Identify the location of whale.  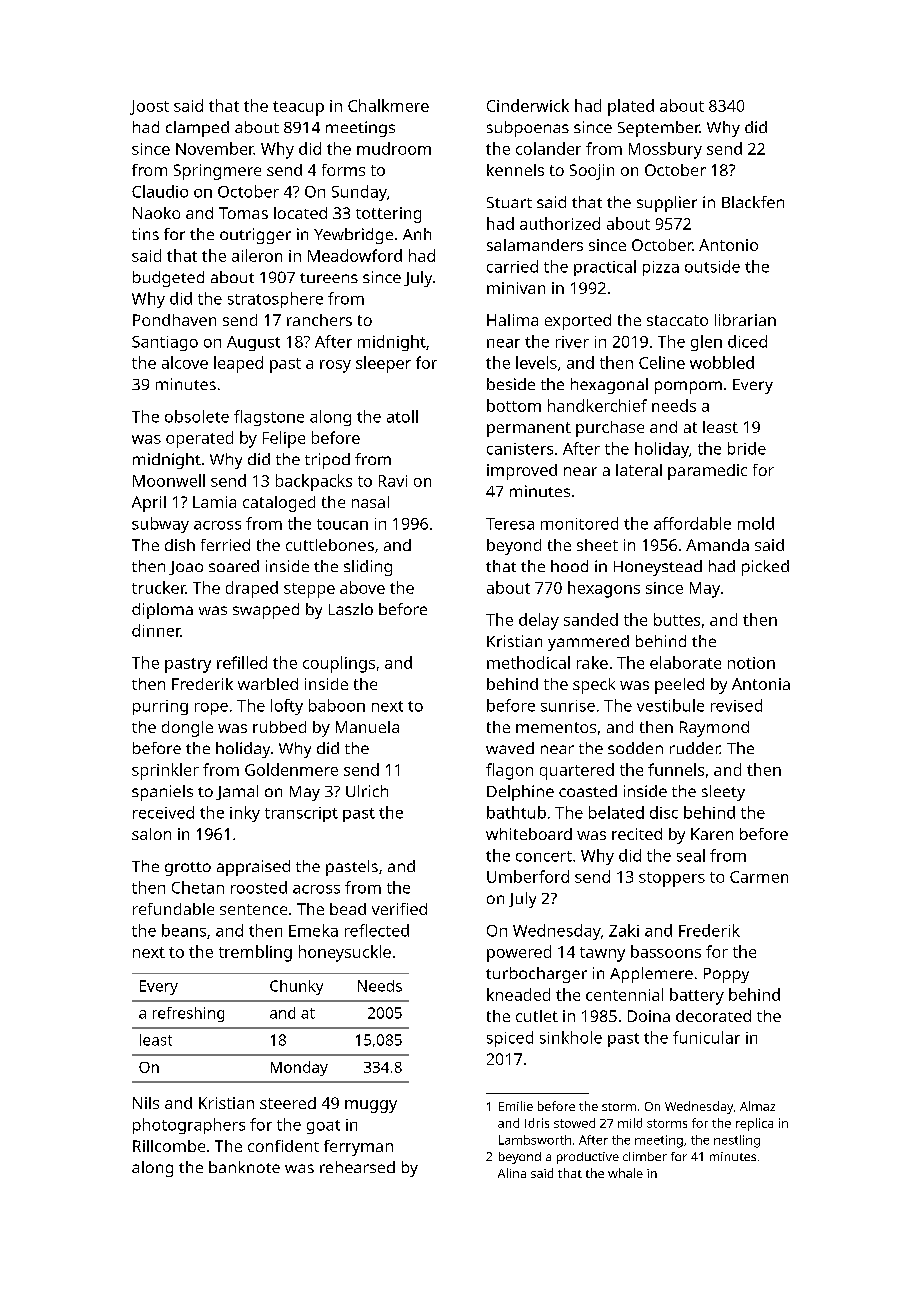
(625, 1173).
